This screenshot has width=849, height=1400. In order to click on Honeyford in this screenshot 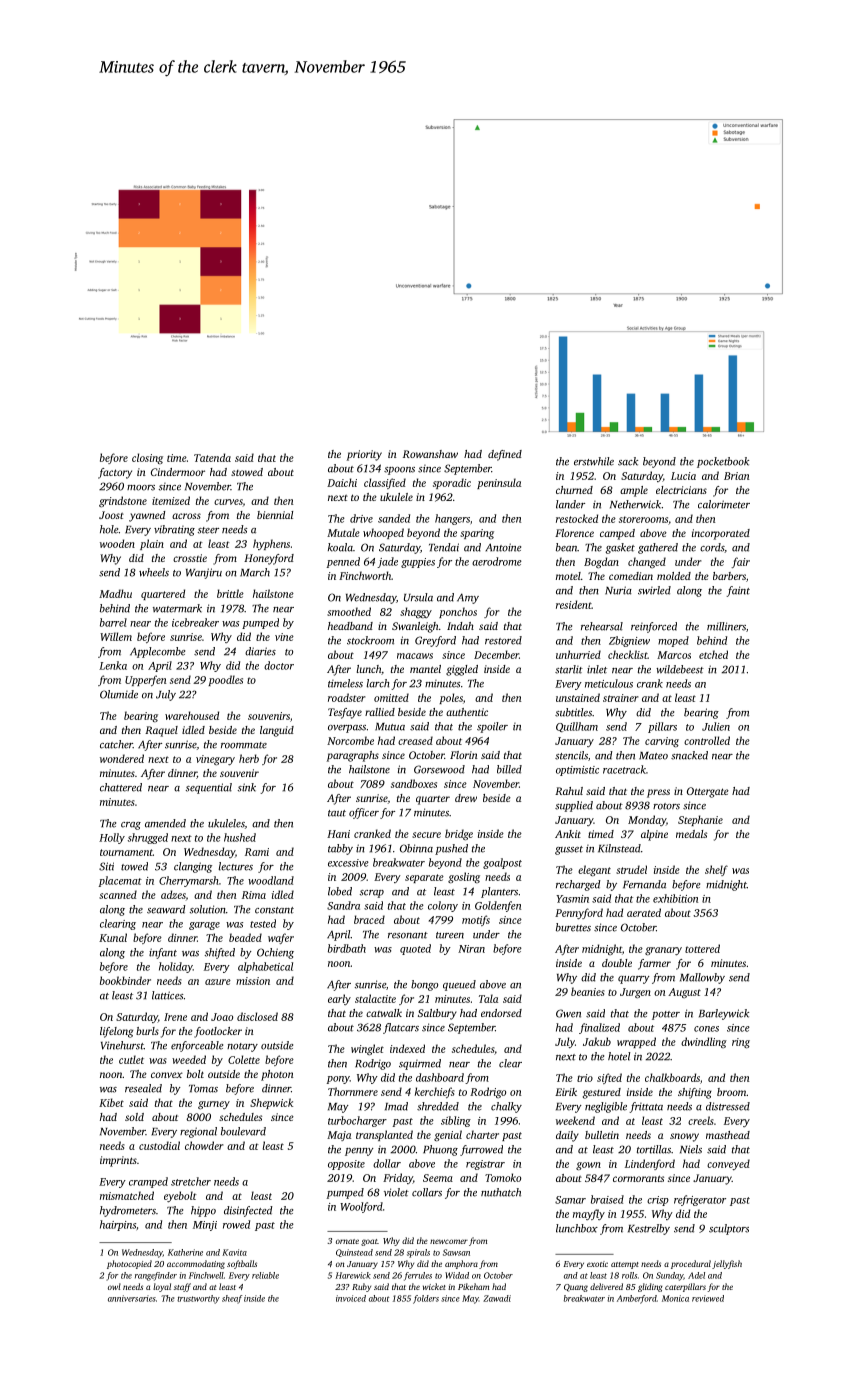, I will do `click(269, 559)`.
